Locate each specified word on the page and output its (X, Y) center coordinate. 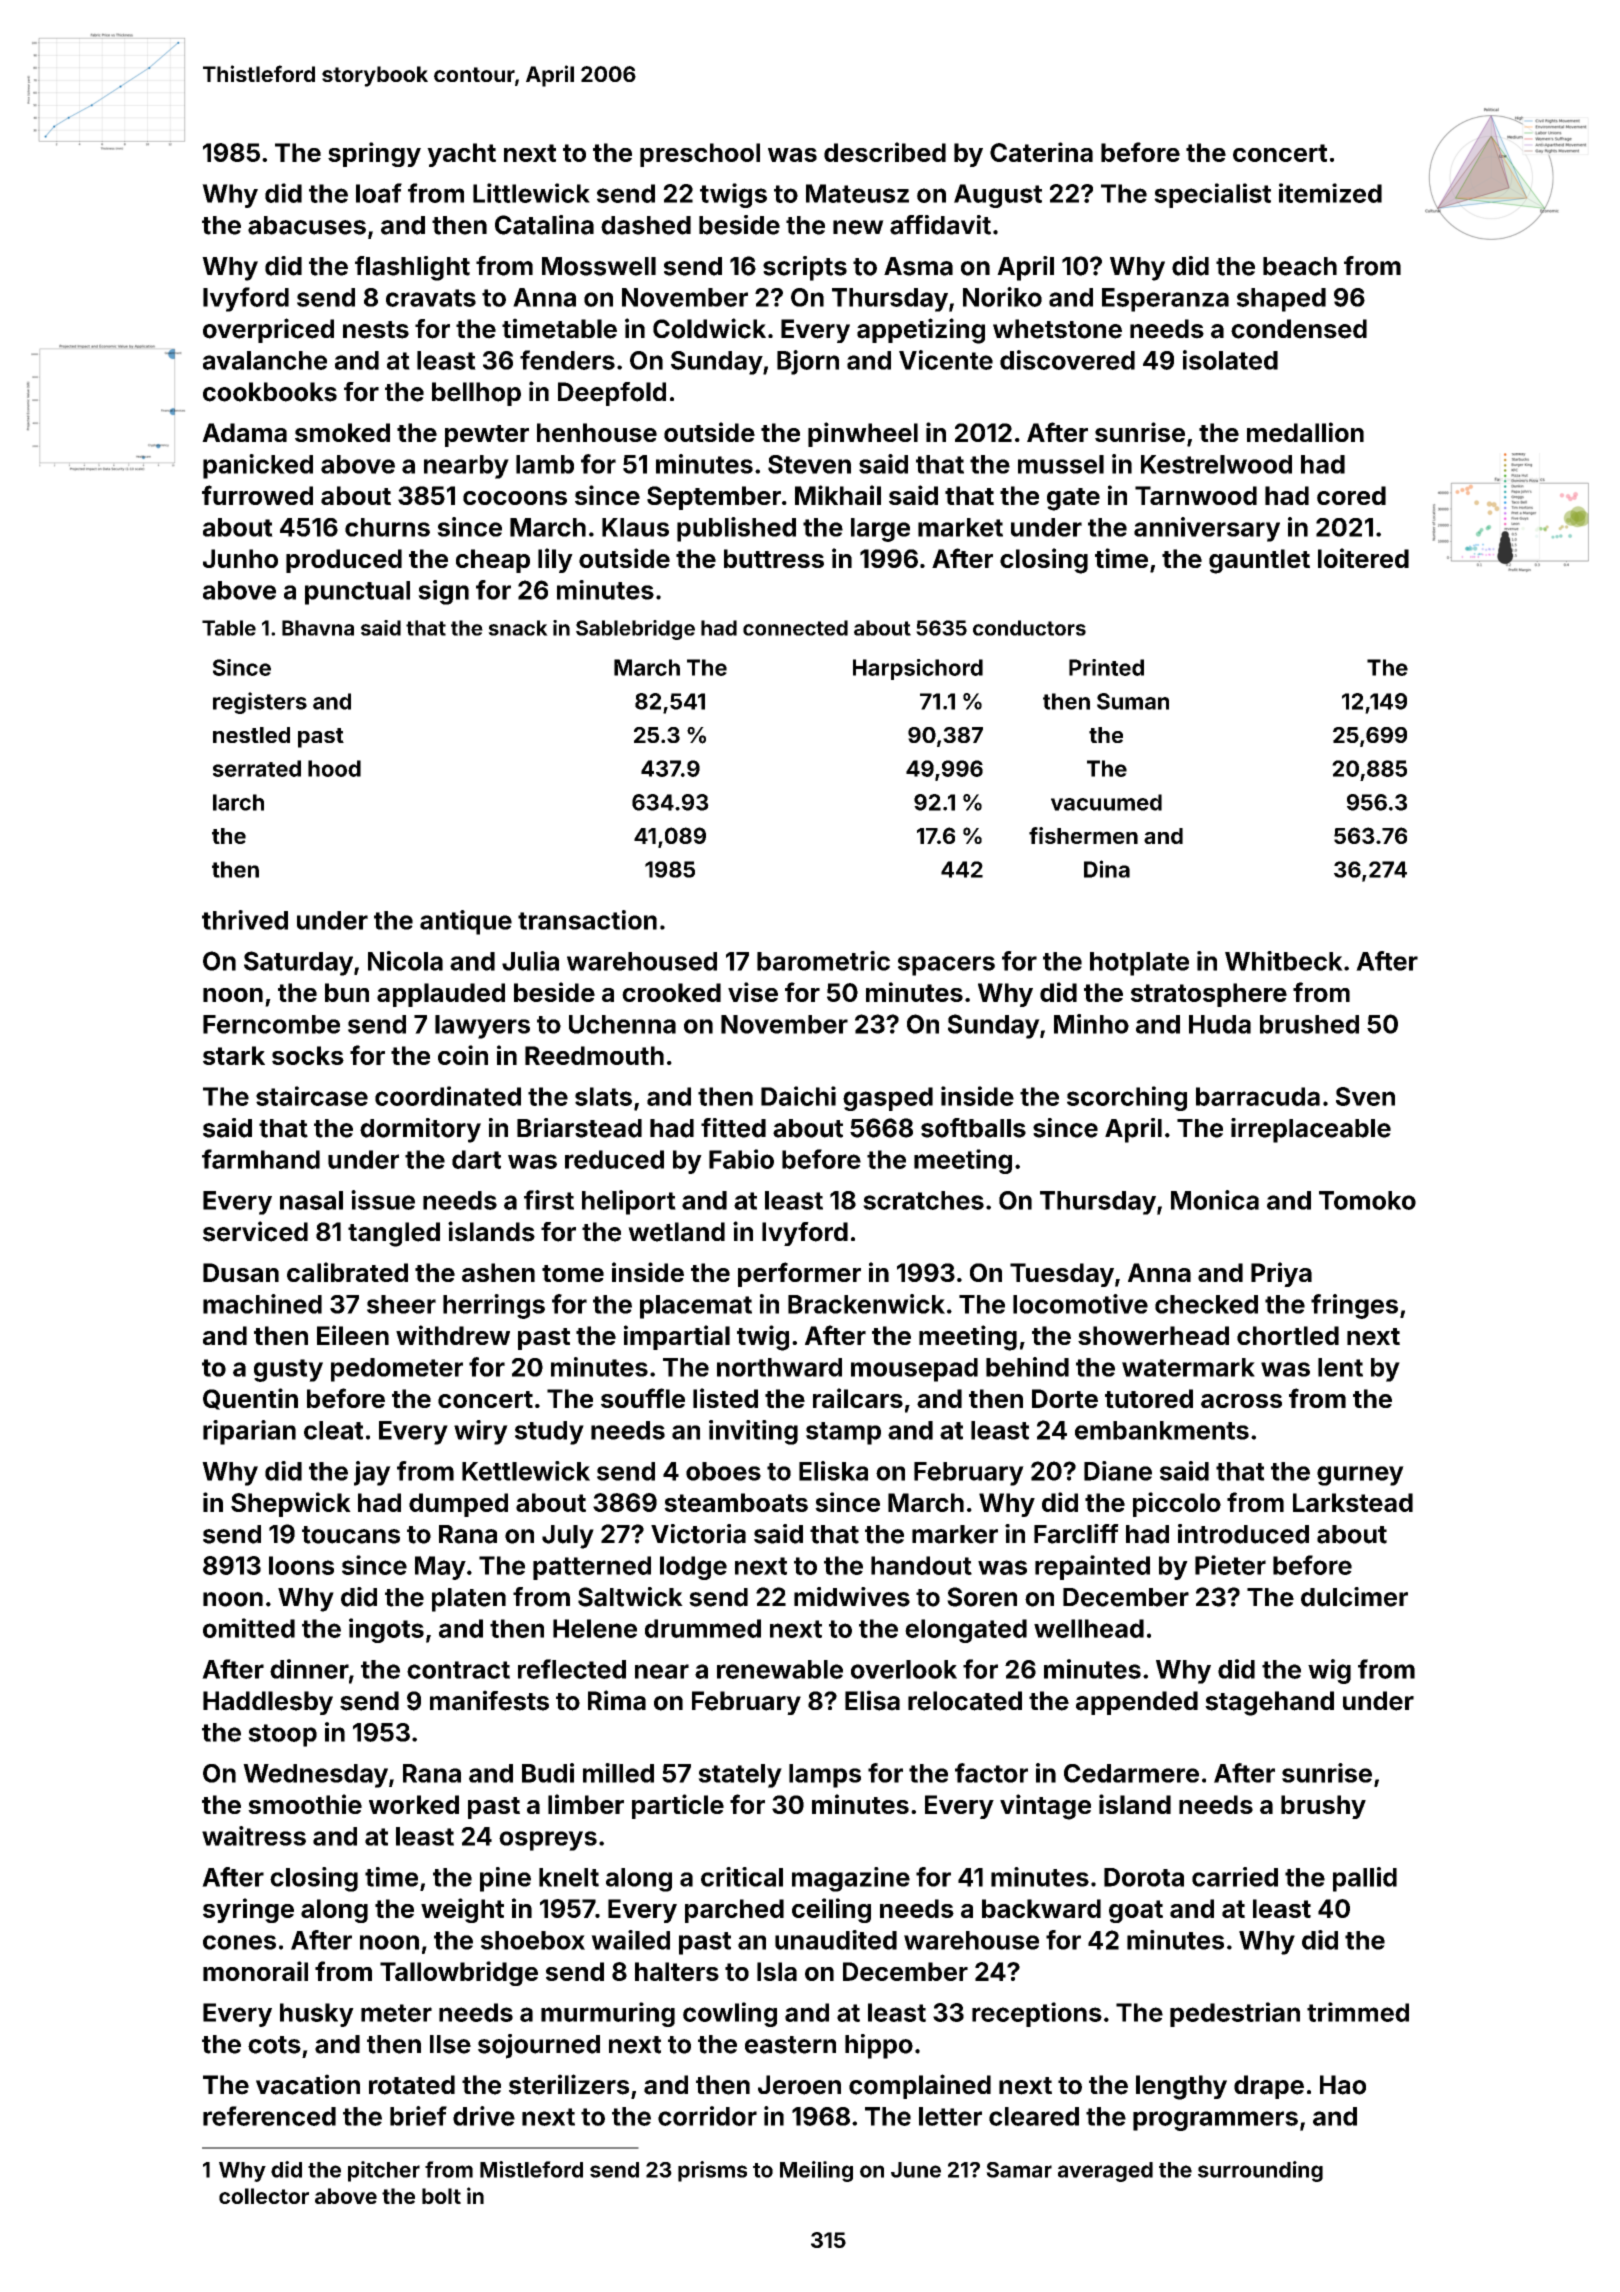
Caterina (1041, 152)
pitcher (384, 2171)
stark (234, 1055)
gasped (888, 1099)
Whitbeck (1284, 961)
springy (374, 154)
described (885, 152)
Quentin (250, 1399)
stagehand (1269, 1703)
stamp (843, 1433)
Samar (1019, 2170)
